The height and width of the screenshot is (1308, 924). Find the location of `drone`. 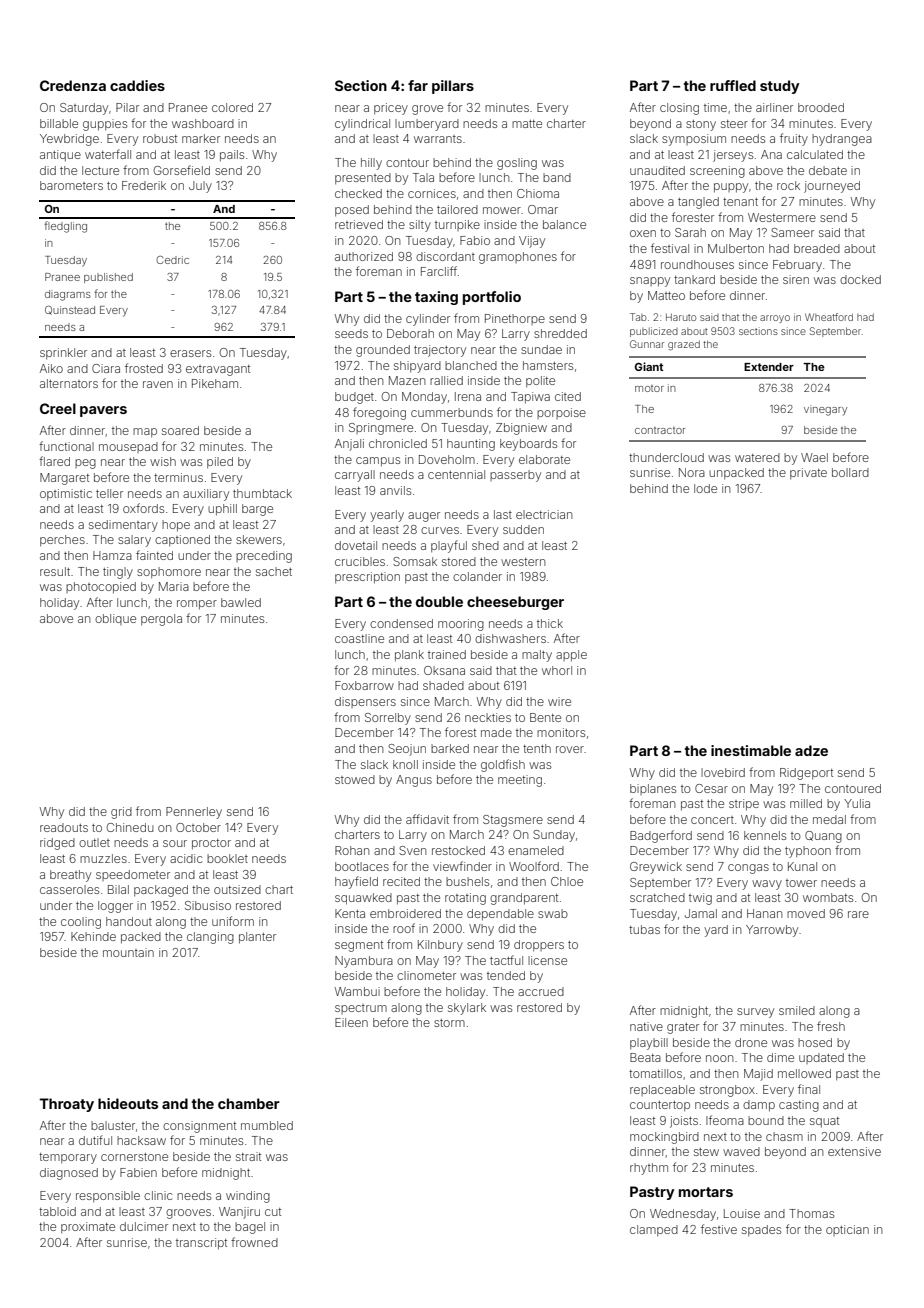

drone is located at coordinates (751, 1042).
